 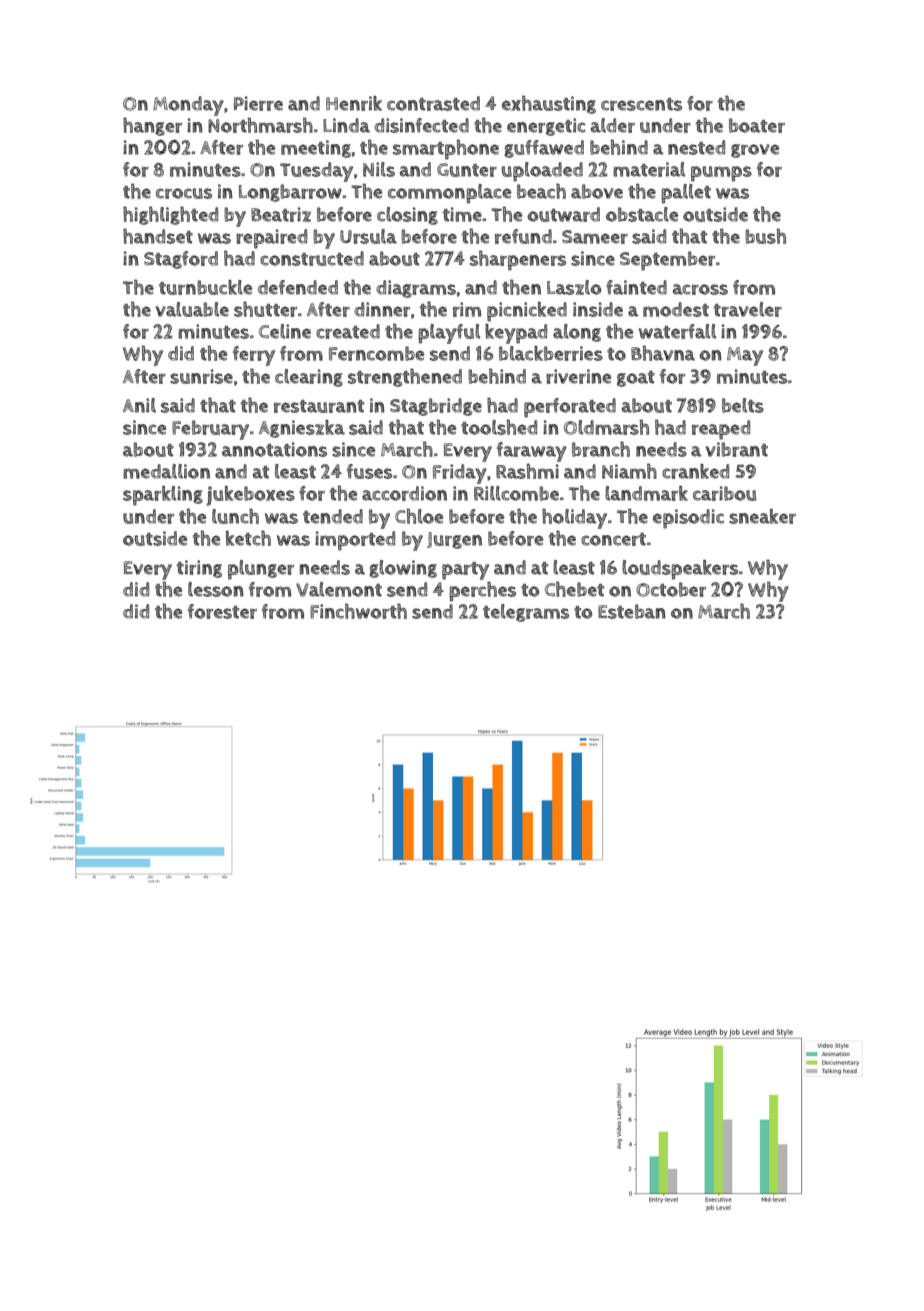 I want to click on Stagbridge, so click(x=436, y=407).
